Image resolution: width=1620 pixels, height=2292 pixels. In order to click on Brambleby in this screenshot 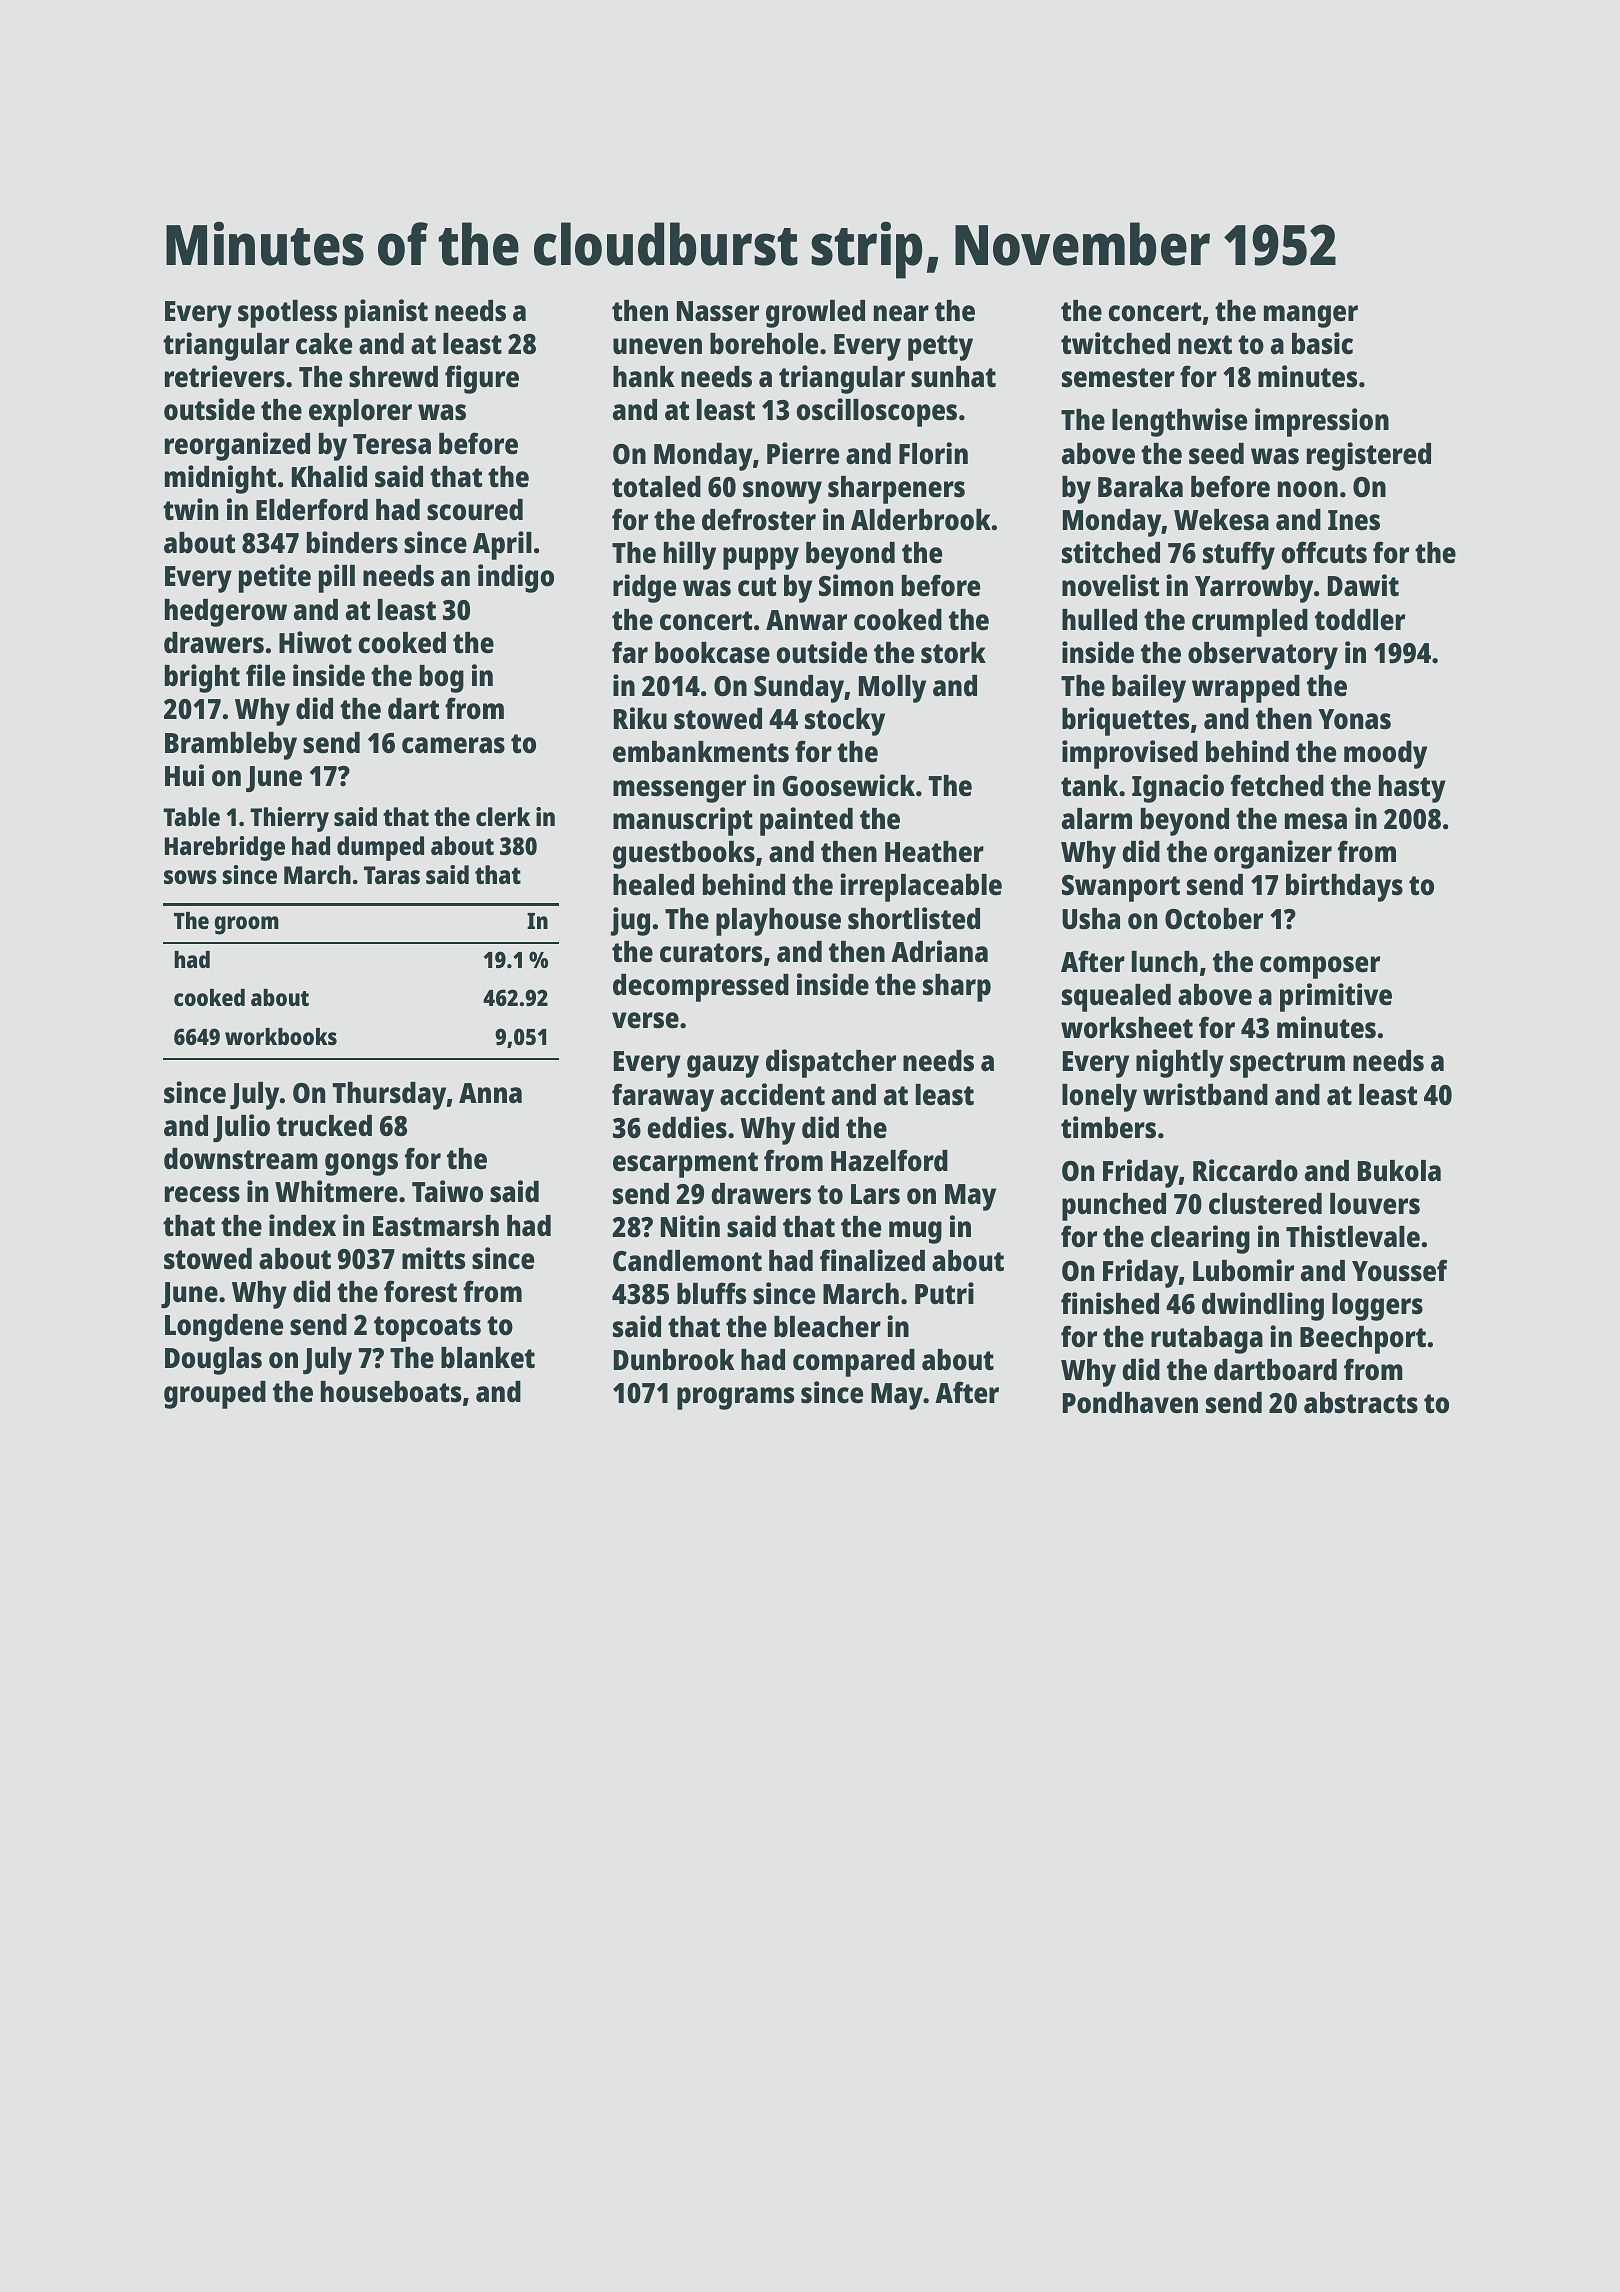, I will do `click(231, 746)`.
